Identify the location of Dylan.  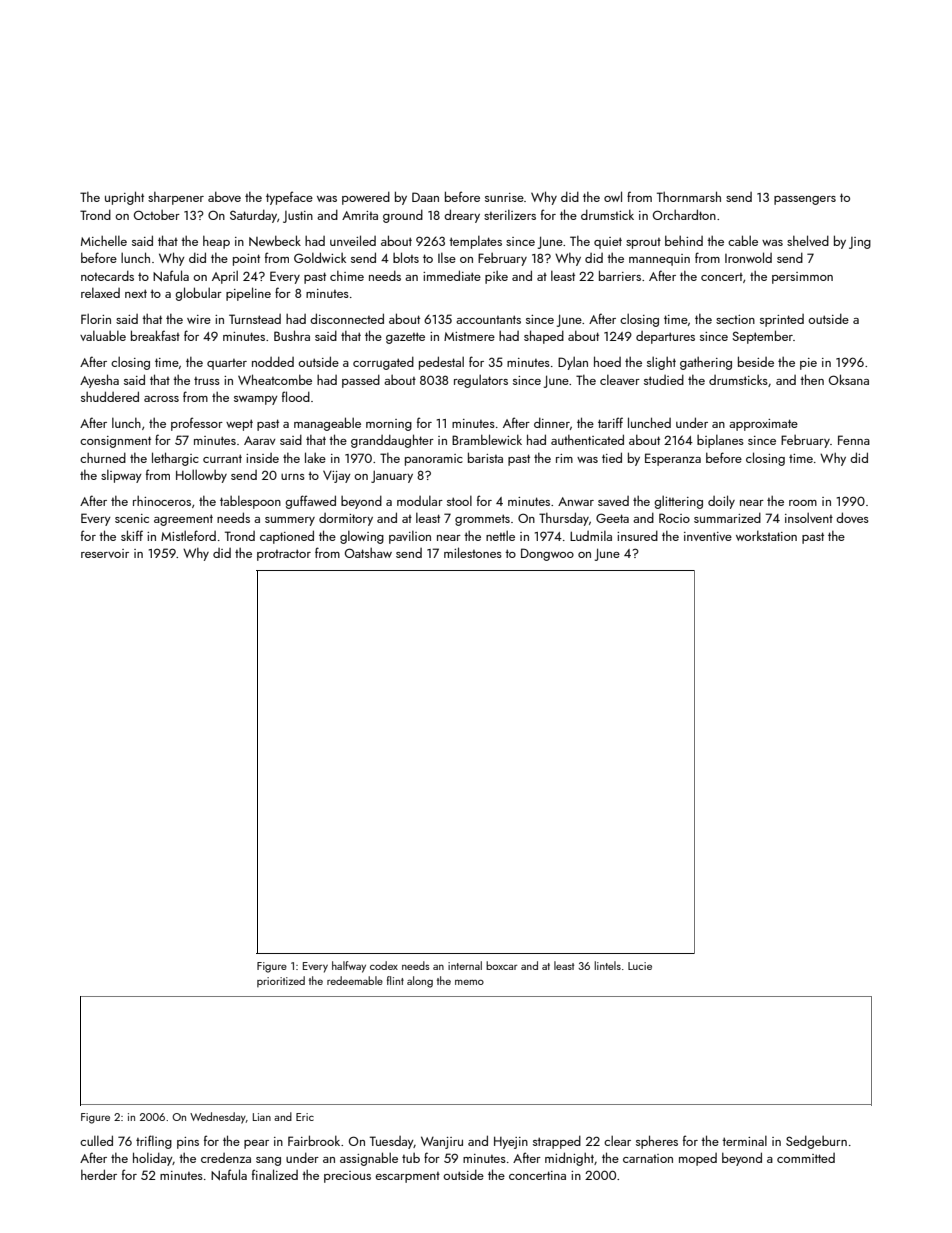
(573, 363).
